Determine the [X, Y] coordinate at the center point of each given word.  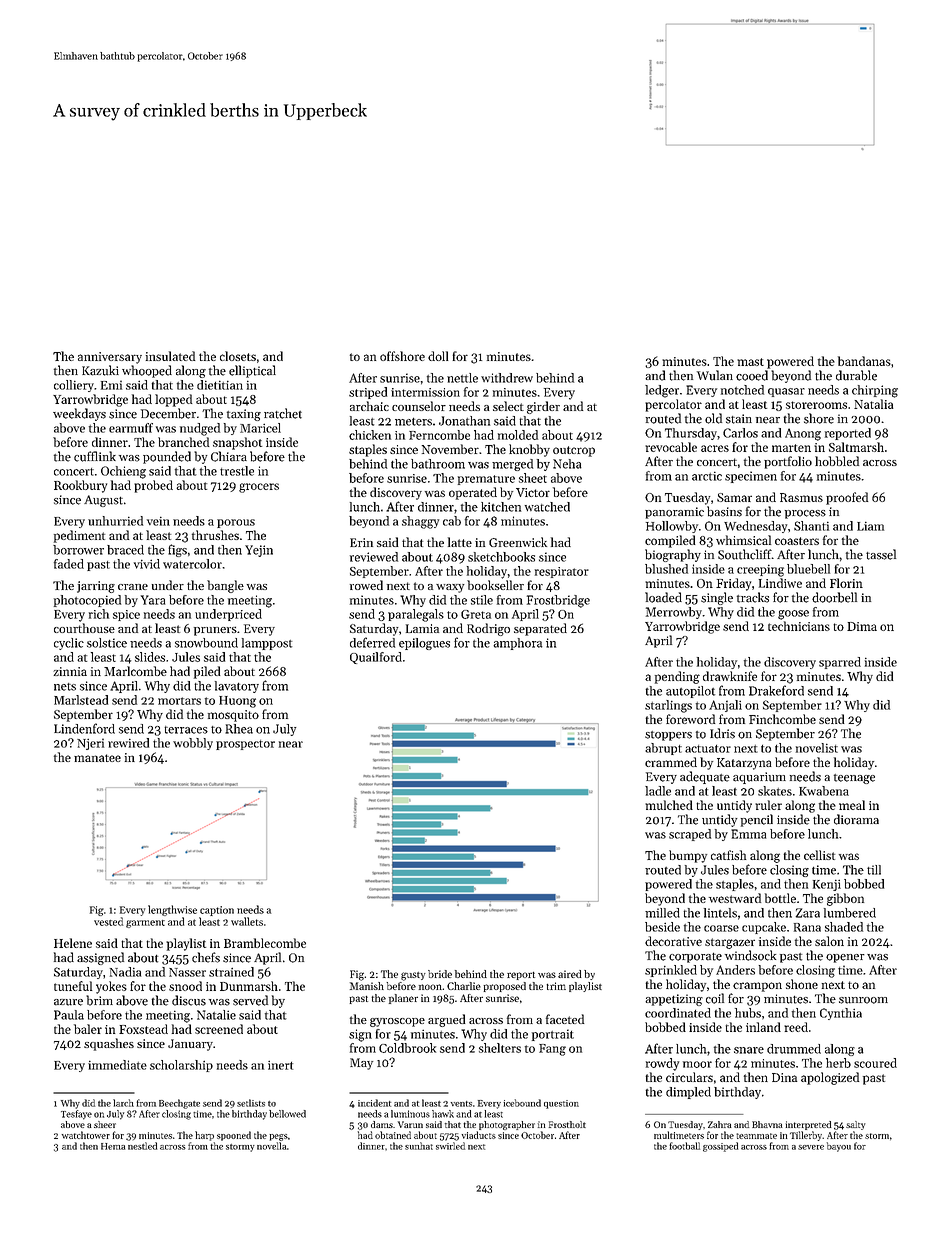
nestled [142, 1146]
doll [438, 356]
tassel [881, 554]
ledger [662, 391]
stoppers [668, 736]
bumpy [688, 856]
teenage [854, 779]
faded [69, 564]
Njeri [90, 744]
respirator [562, 572]
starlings [668, 706]
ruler [768, 805]
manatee [97, 758]
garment [145, 924]
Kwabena [824, 791]
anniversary [110, 358]
